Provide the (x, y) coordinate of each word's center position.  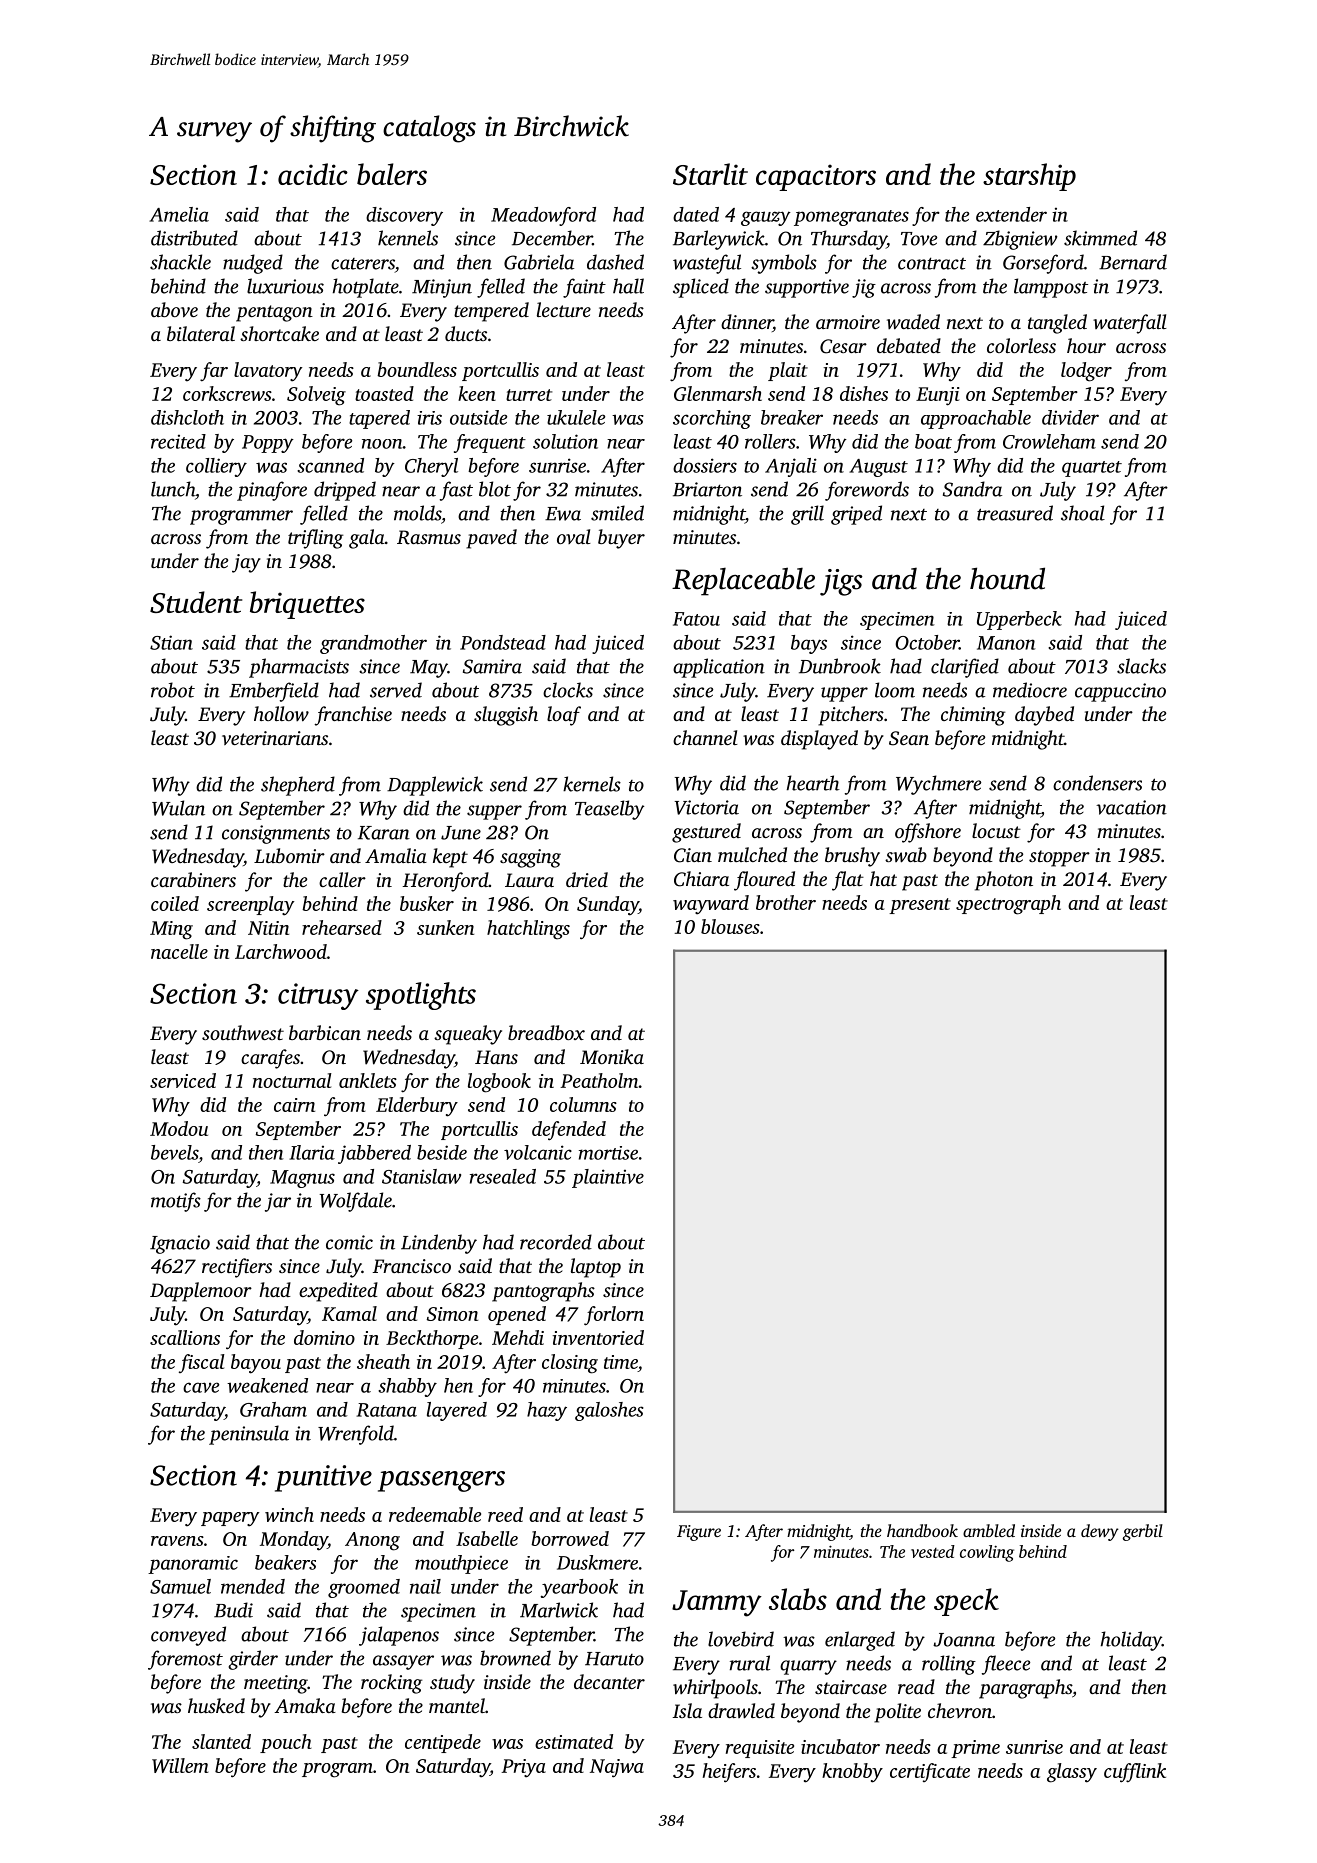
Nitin (268, 928)
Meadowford (543, 216)
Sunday (608, 906)
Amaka (305, 1705)
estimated (574, 1741)
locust (996, 830)
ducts (466, 333)
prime (975, 1749)
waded (913, 322)
